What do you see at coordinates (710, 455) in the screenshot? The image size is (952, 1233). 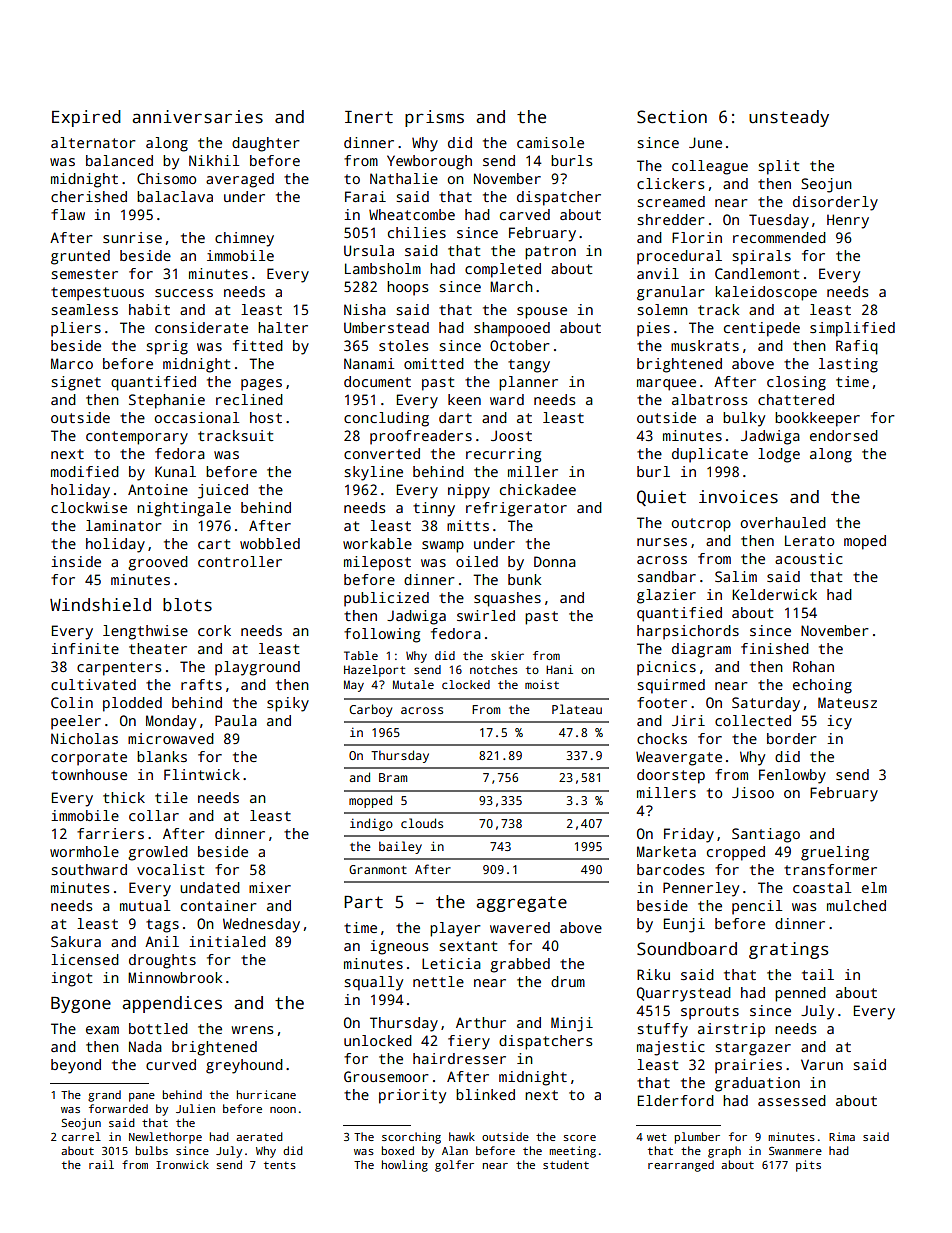 I see `duplicate` at bounding box center [710, 455].
